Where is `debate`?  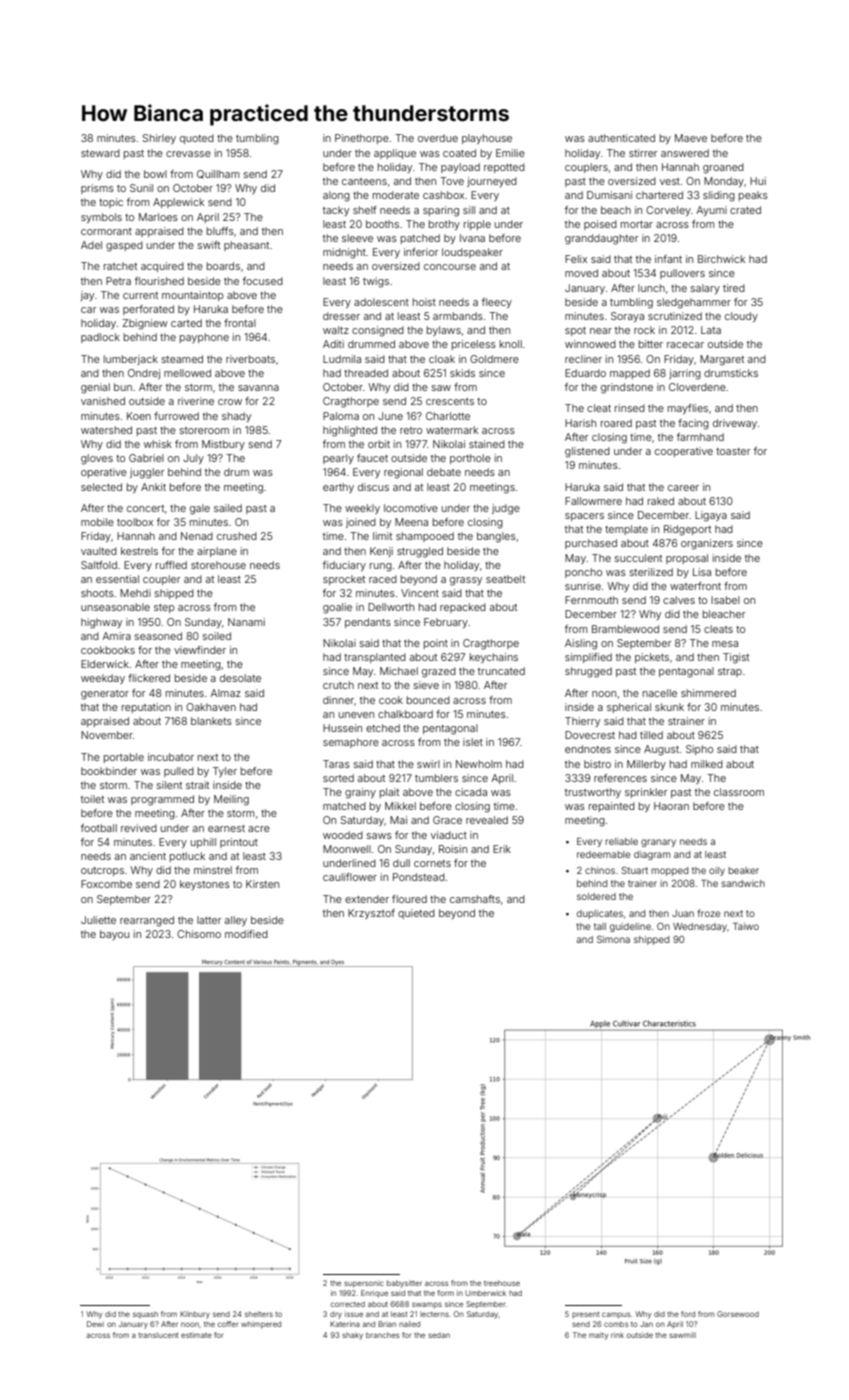 debate is located at coordinates (444, 472).
